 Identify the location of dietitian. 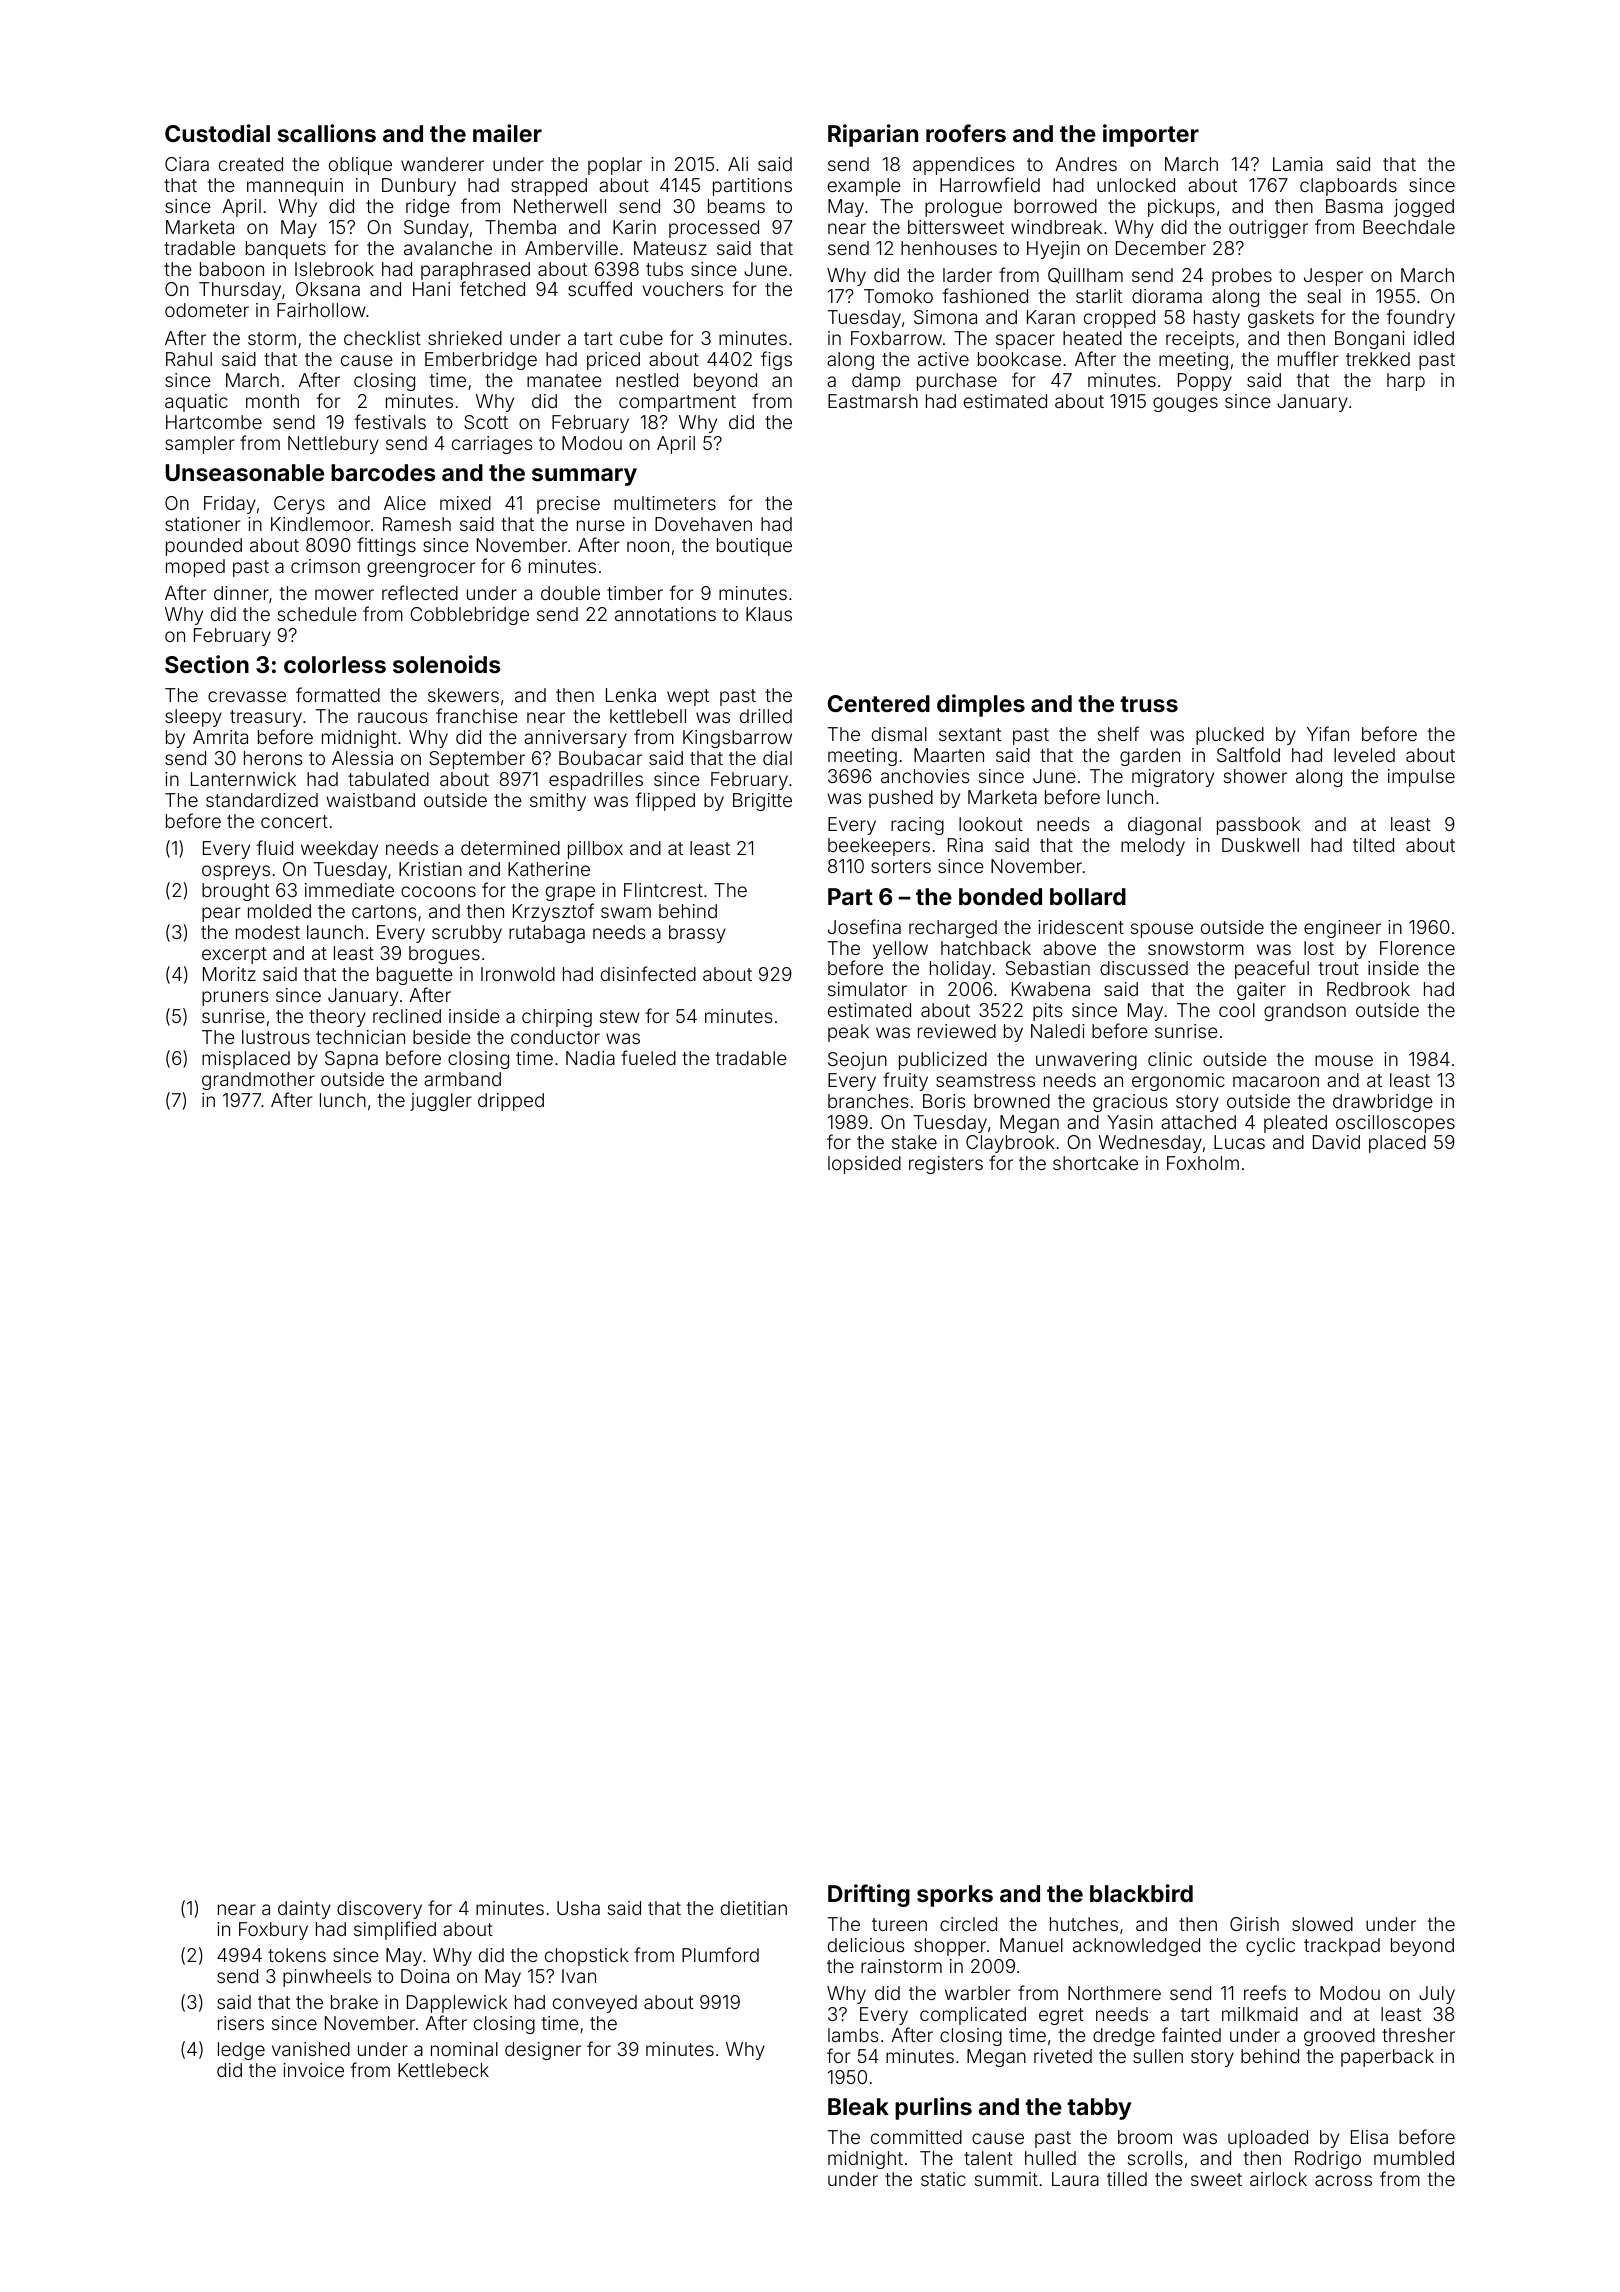
(754, 1908).
